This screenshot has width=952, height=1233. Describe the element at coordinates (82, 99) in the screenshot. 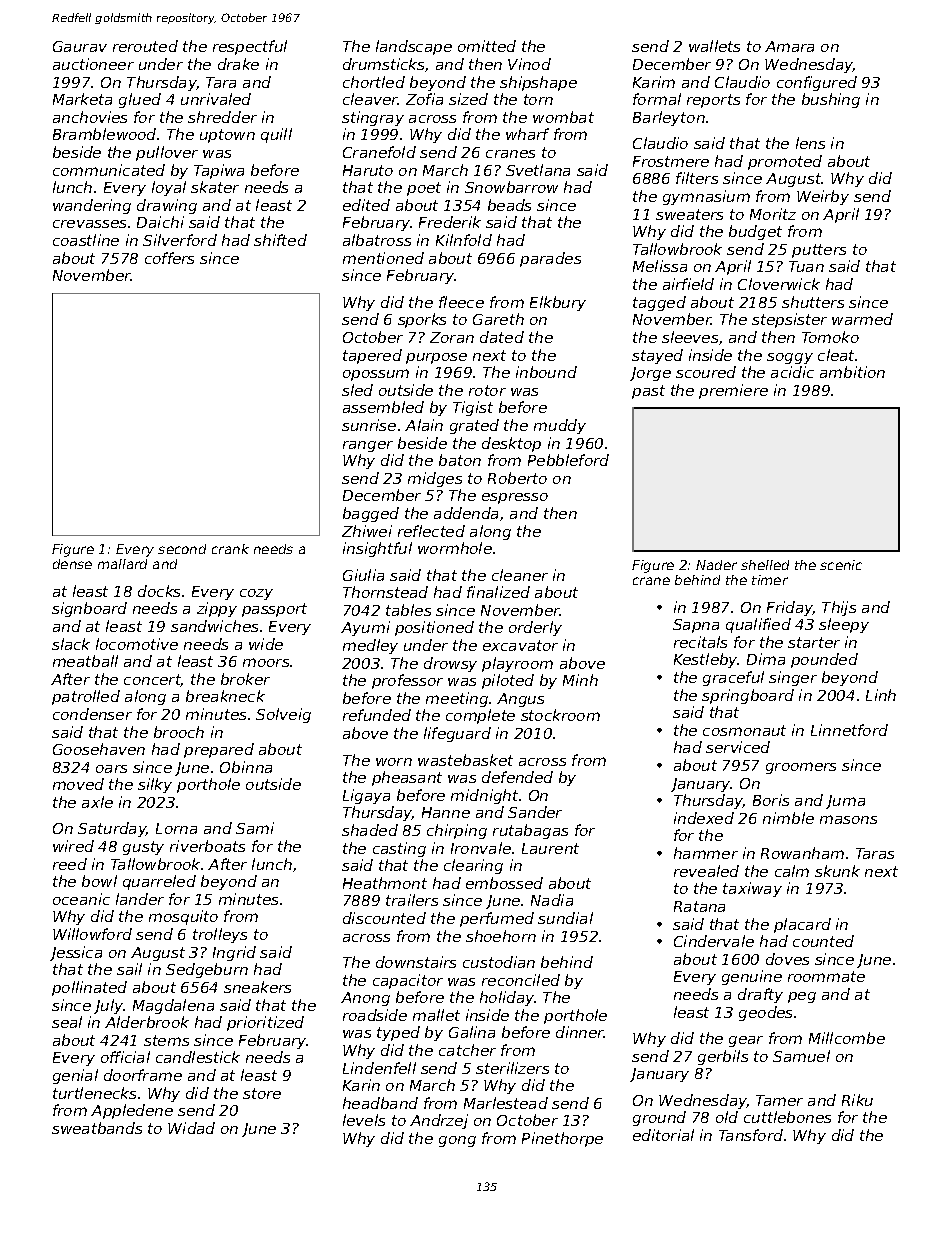

I see `Marketa` at that location.
